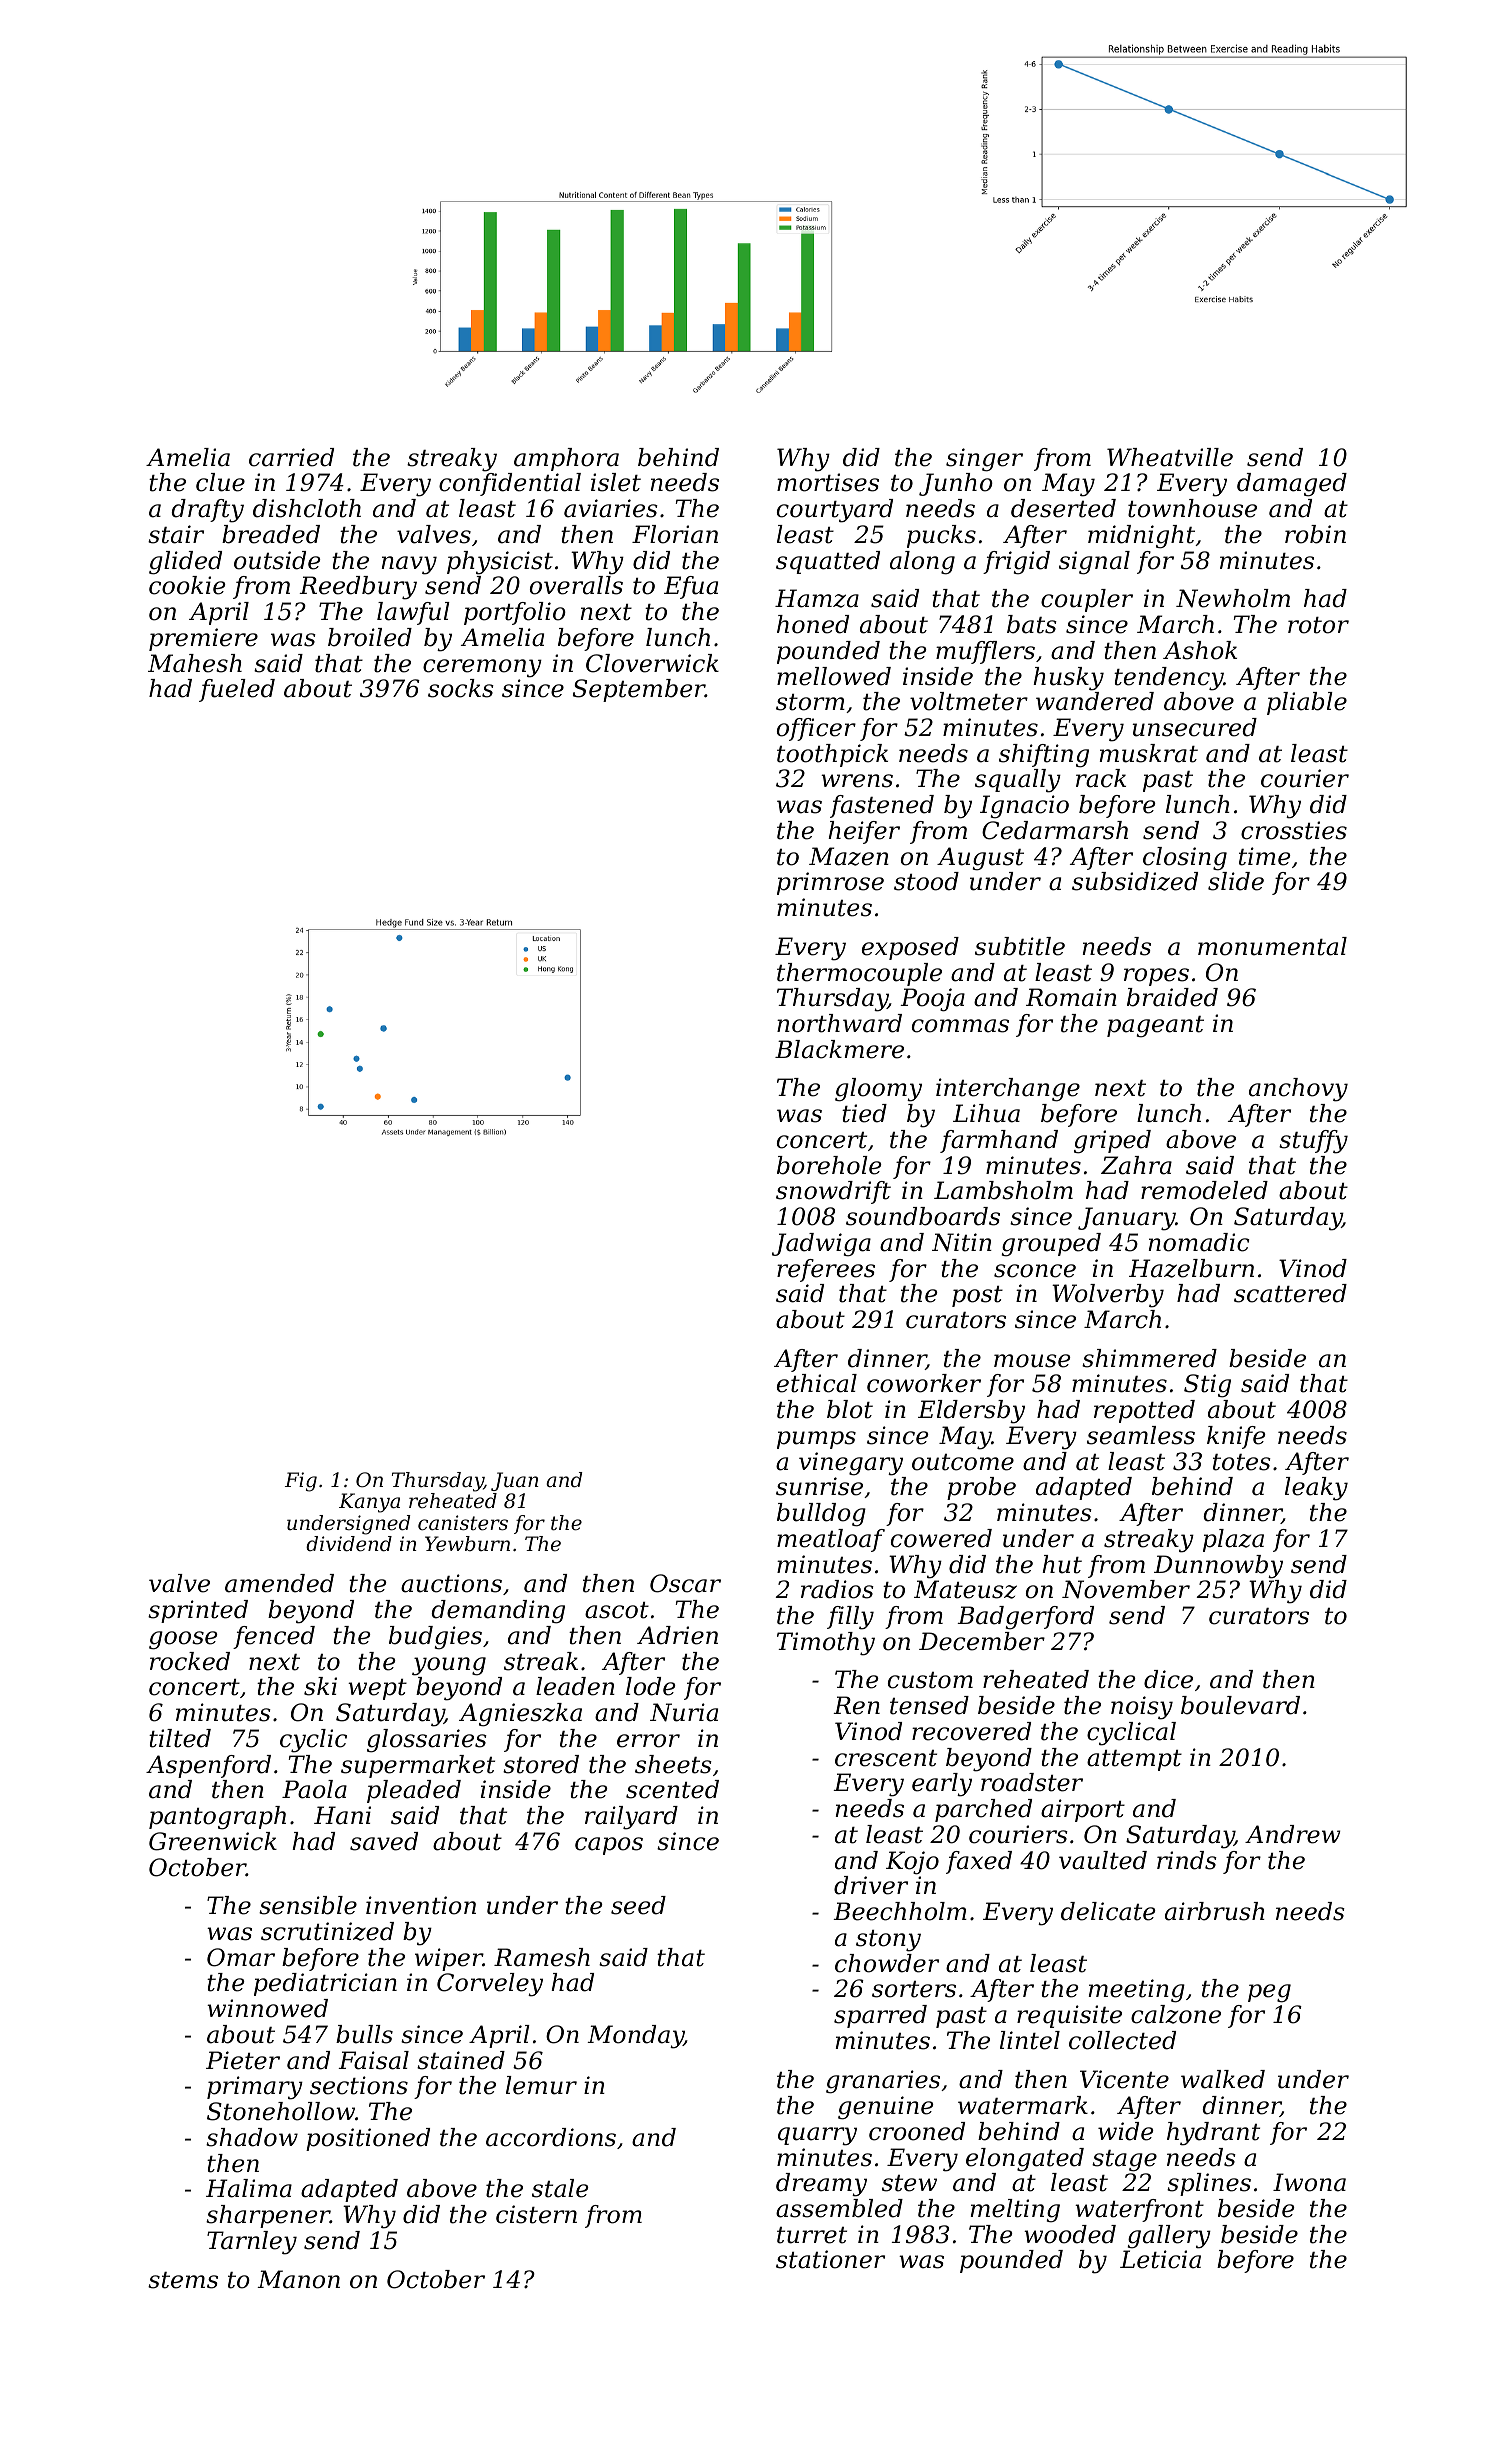  I want to click on primrose, so click(830, 883).
